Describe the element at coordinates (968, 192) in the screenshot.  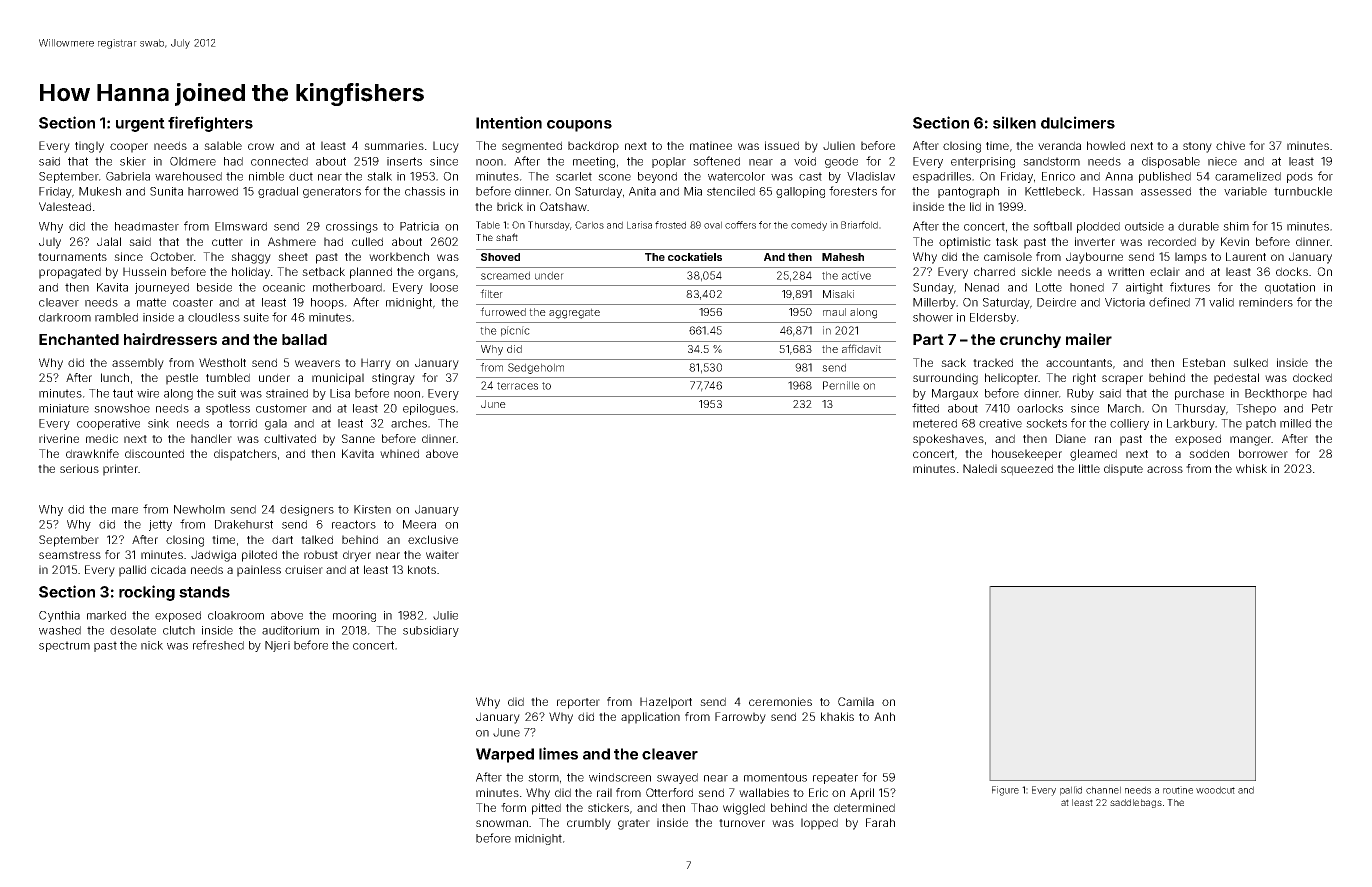
I see `pantograph` at that location.
